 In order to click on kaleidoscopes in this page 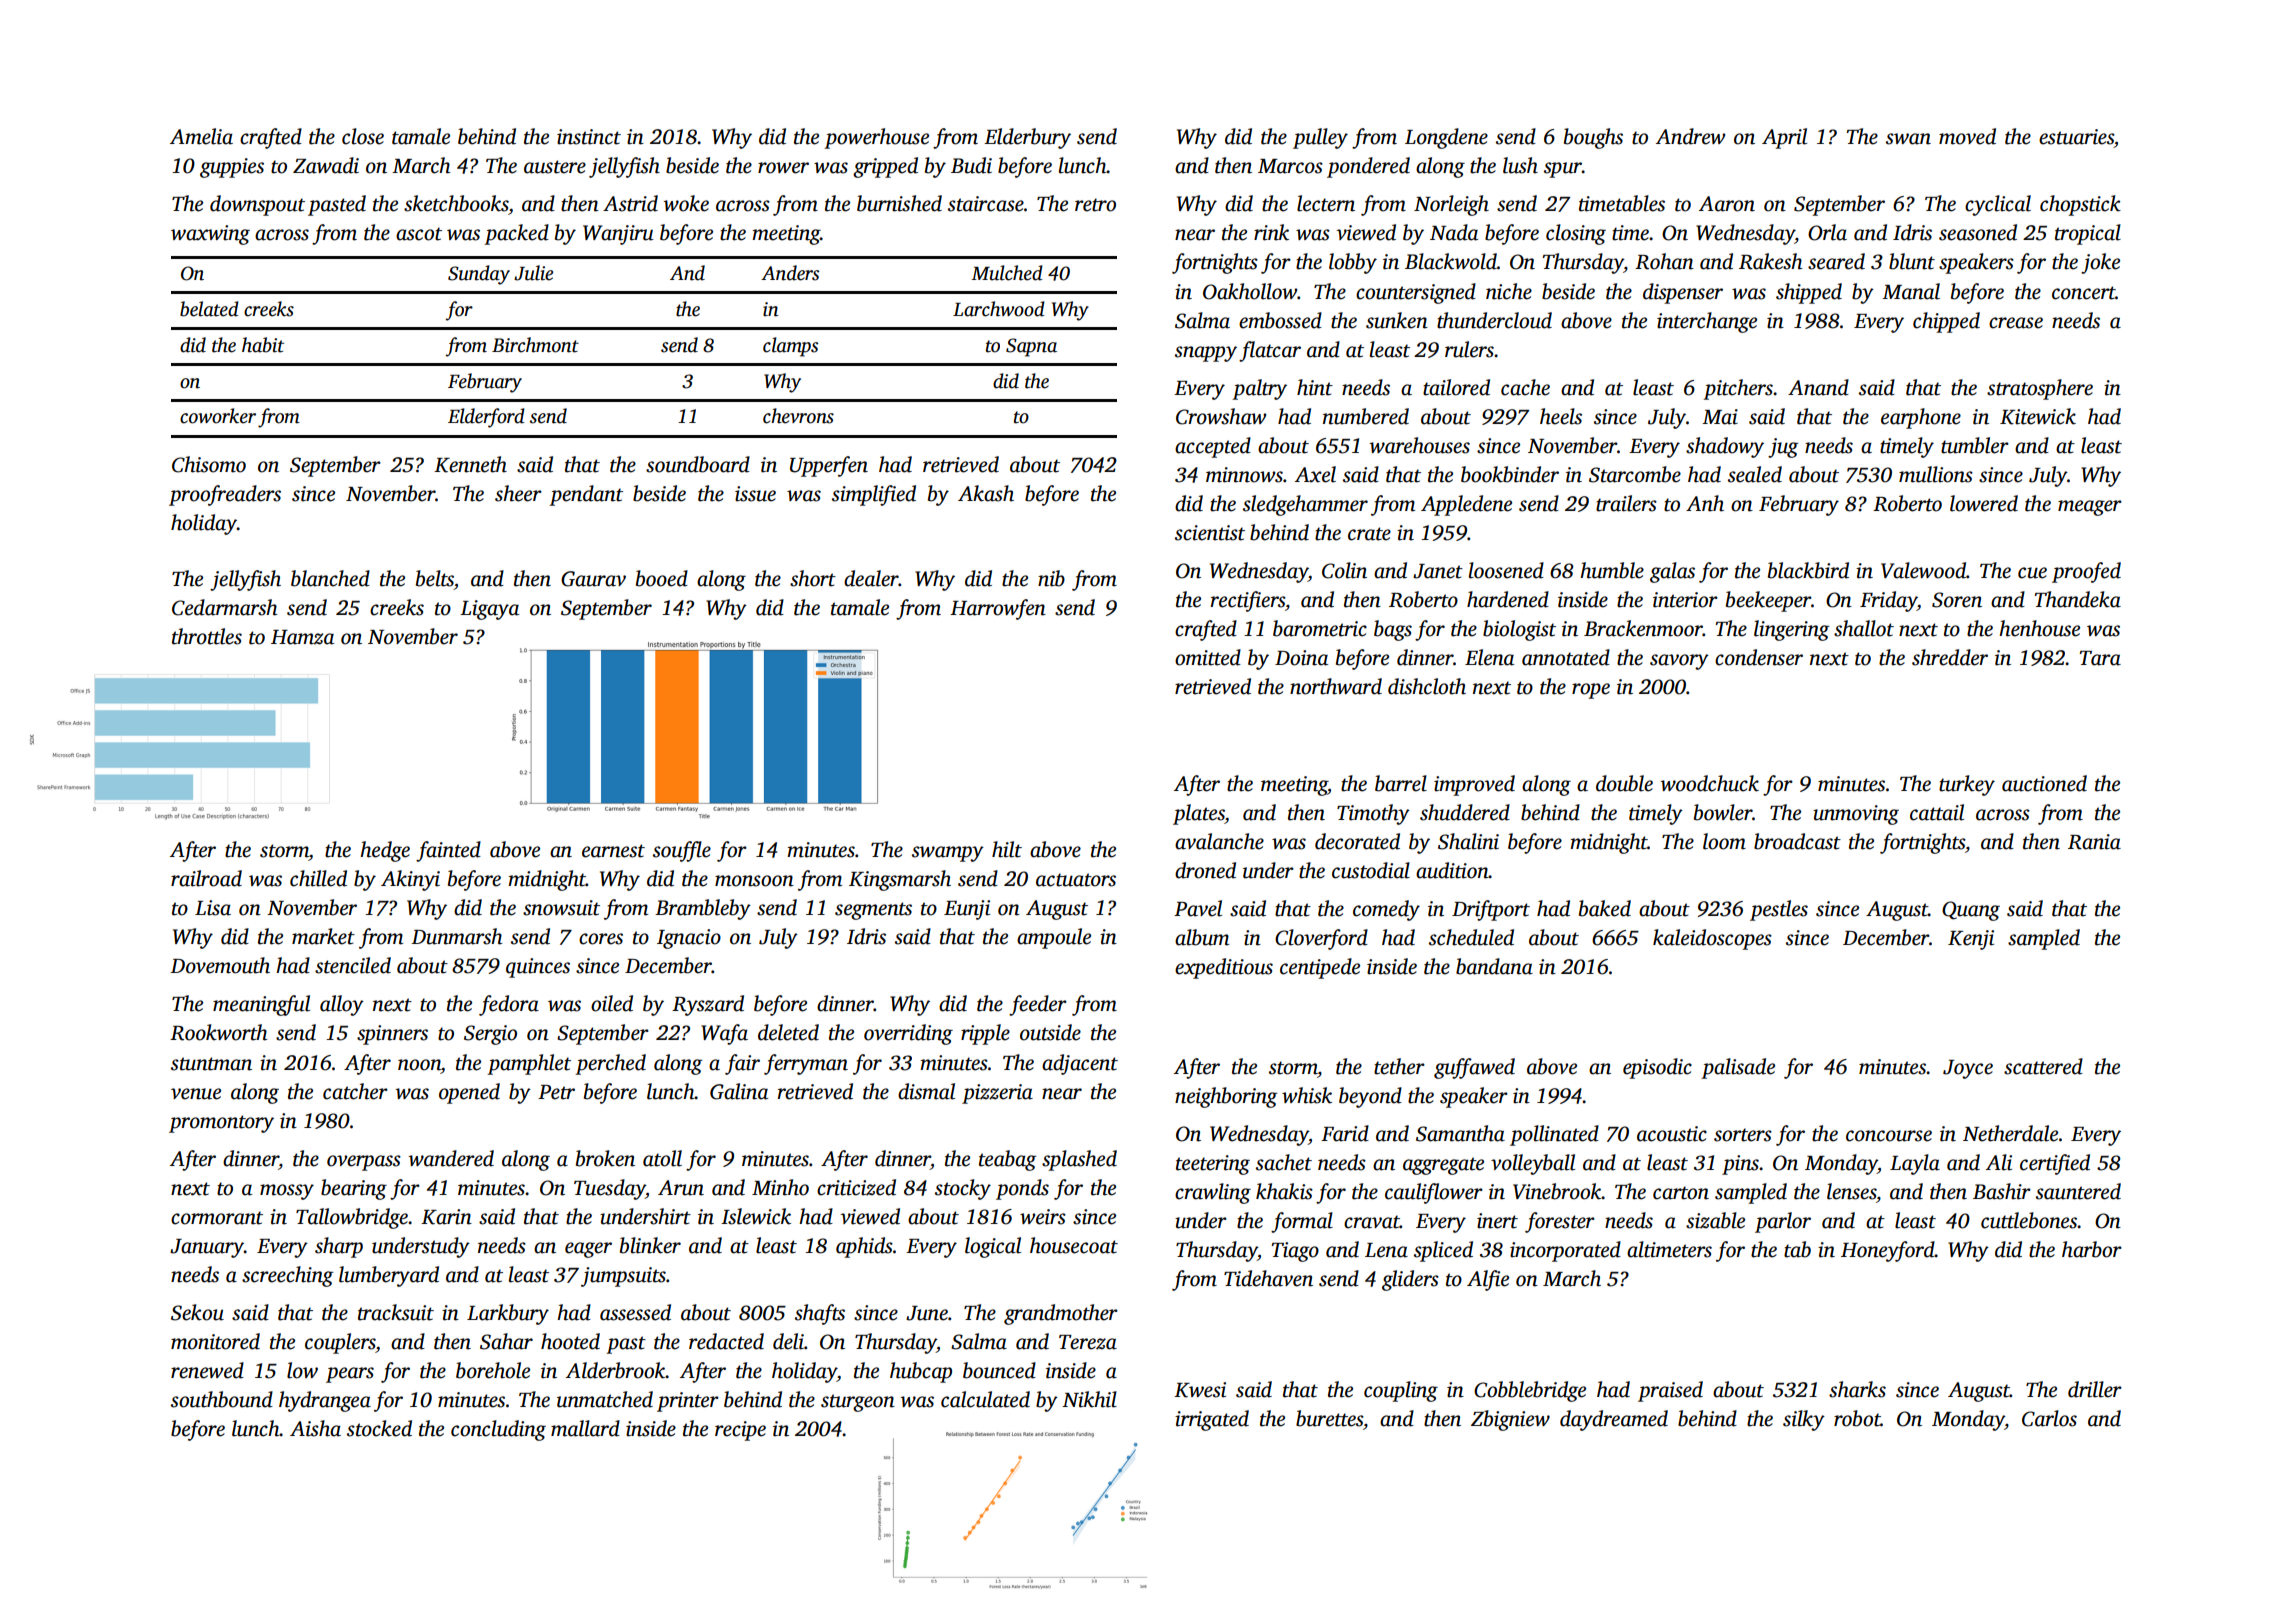, I will do `click(1712, 939)`.
